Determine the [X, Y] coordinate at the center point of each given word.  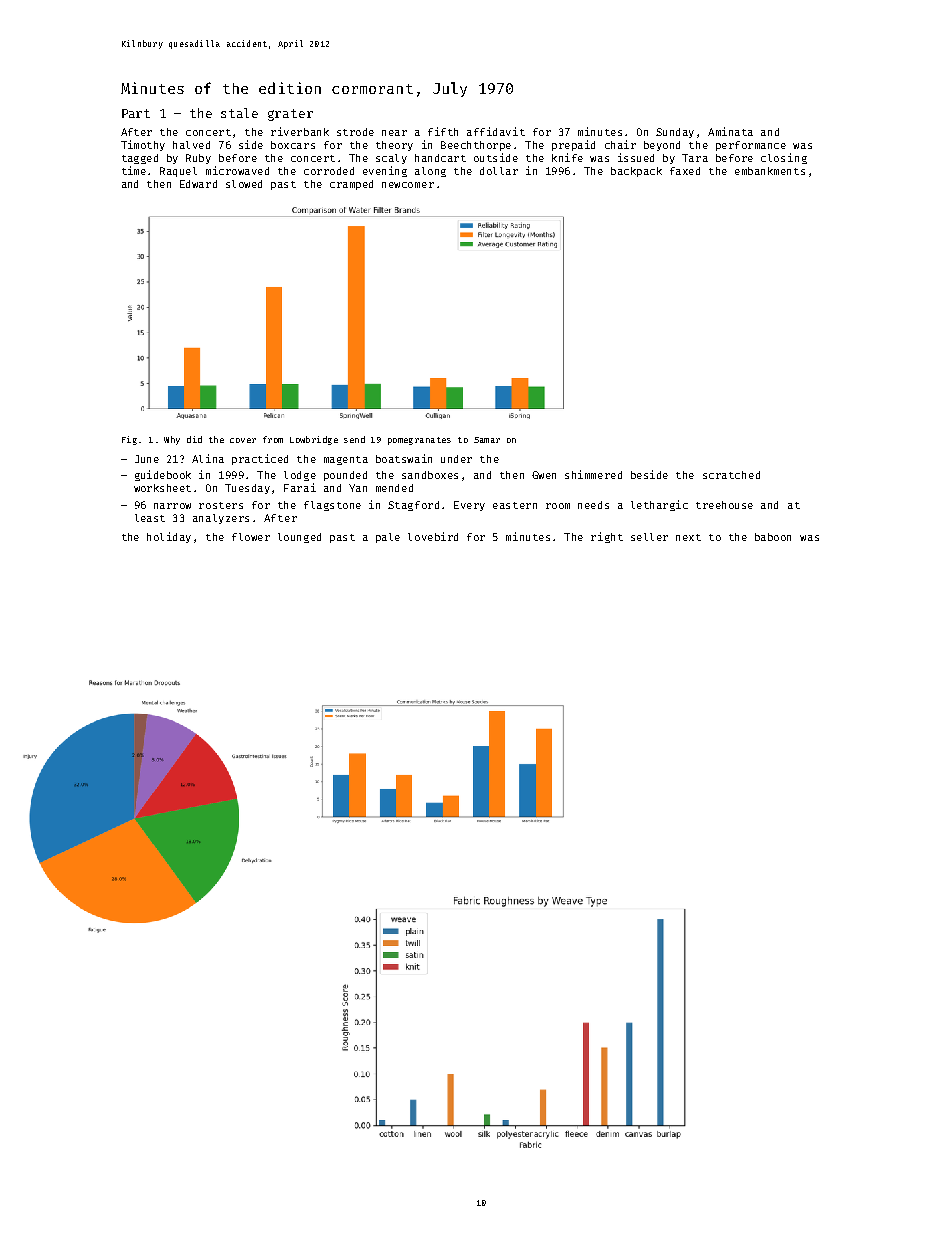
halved [191, 145]
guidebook [163, 475]
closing [784, 158]
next [688, 537]
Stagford [413, 506]
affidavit [496, 131]
